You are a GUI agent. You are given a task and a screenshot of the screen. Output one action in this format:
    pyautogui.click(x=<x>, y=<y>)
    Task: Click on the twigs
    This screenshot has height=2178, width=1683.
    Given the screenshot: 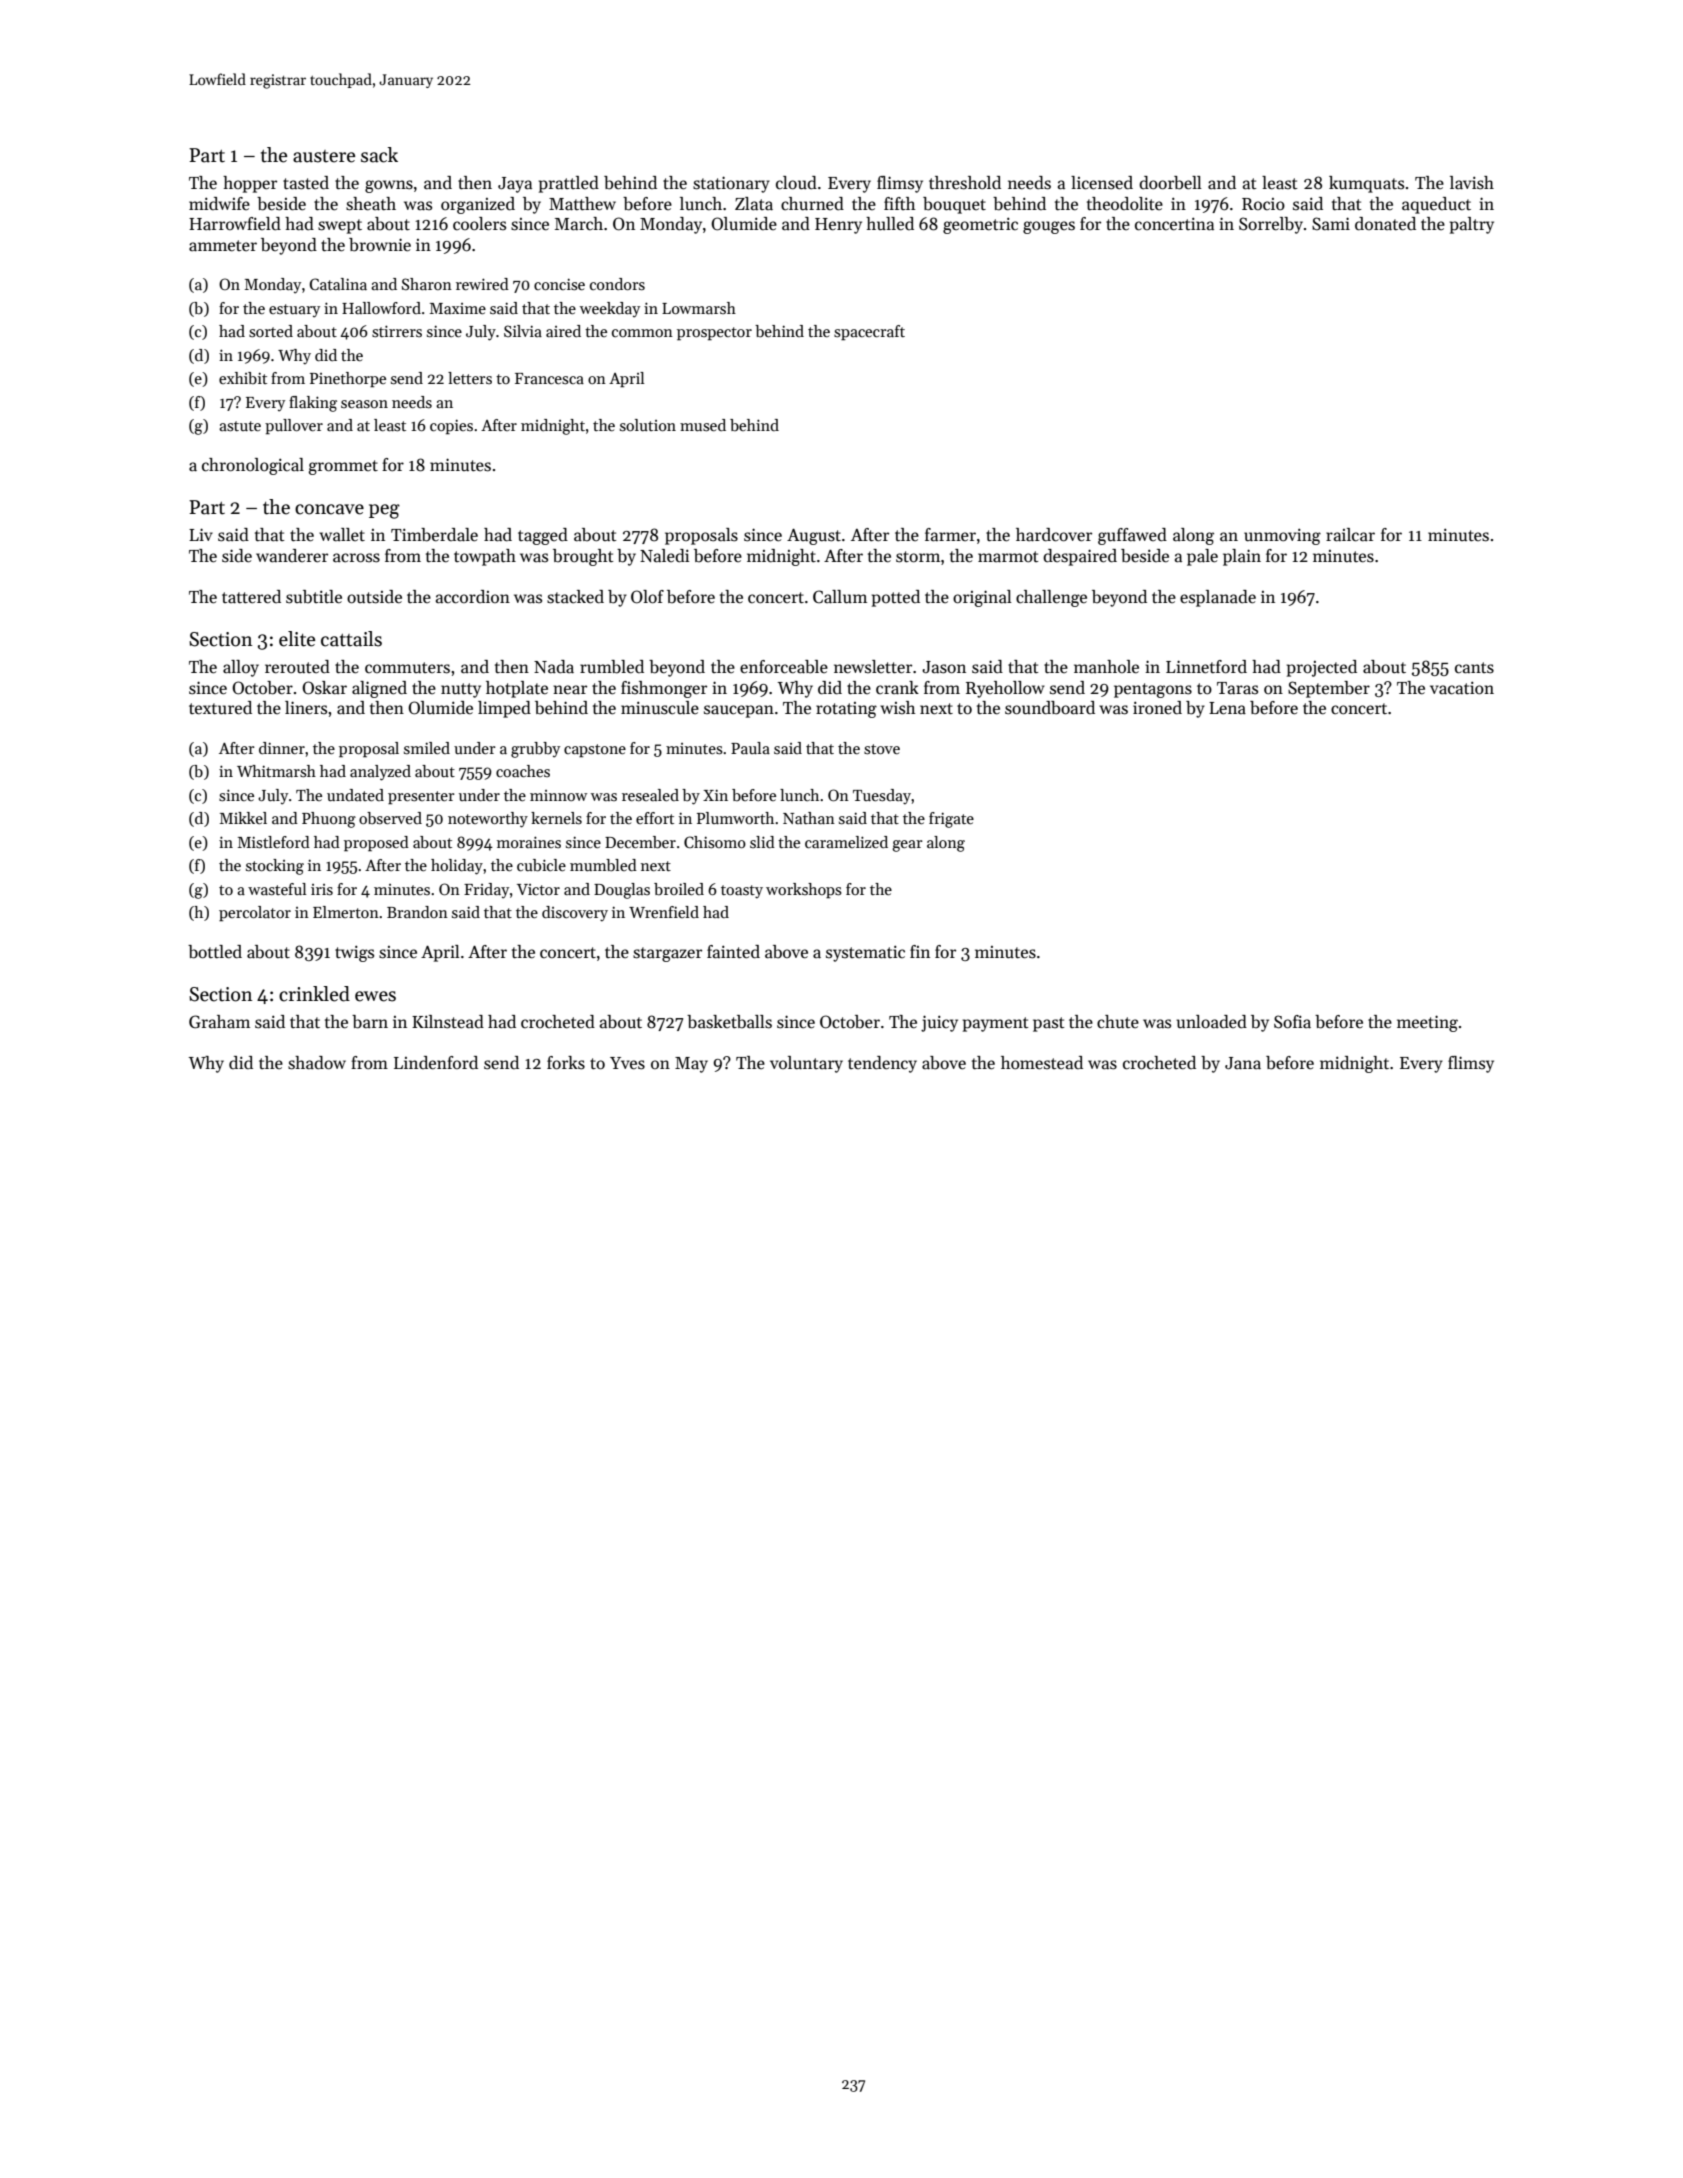 What is the action you would take?
    pyautogui.click(x=354, y=953)
